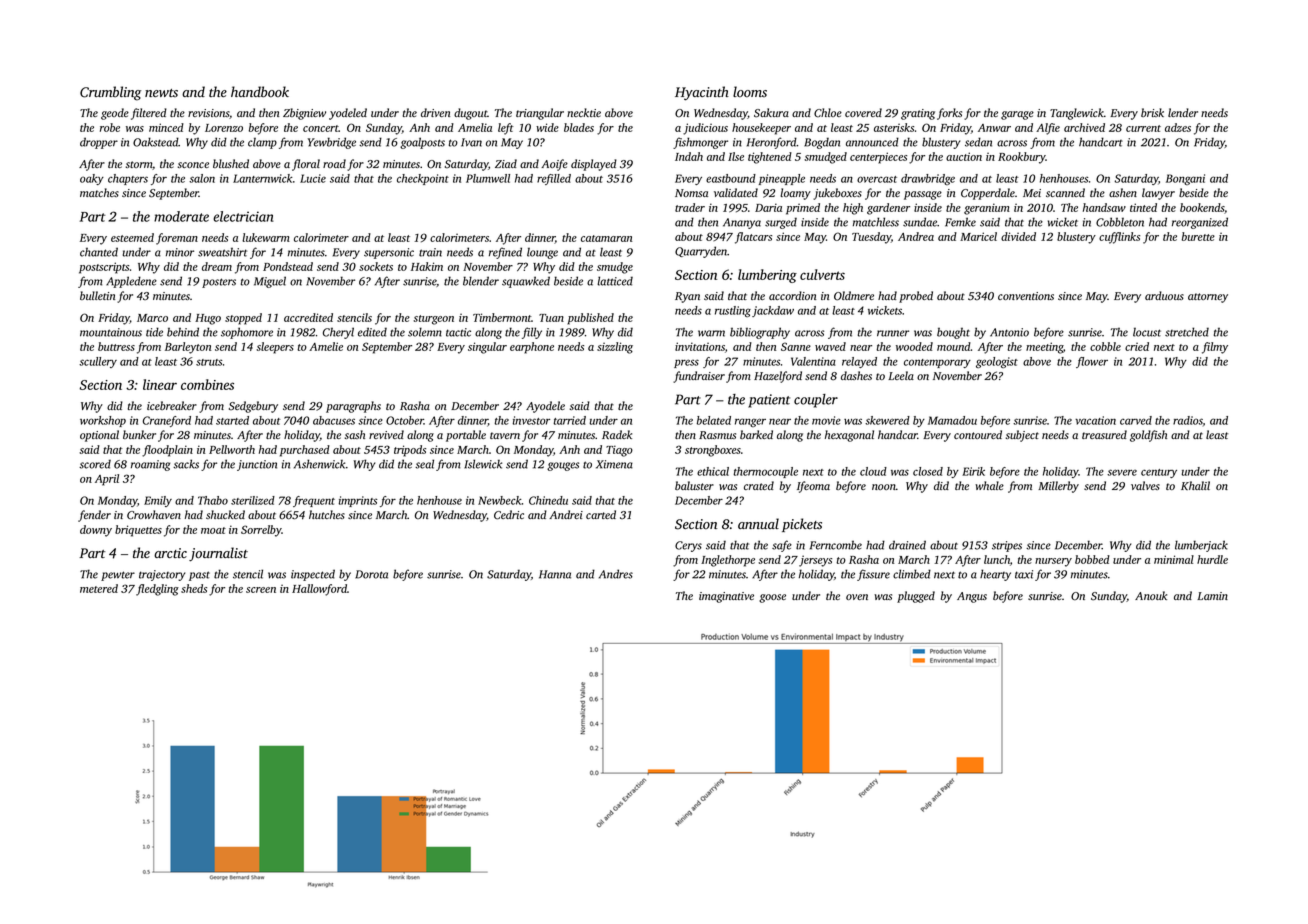 This screenshot has height=924, width=1308. Describe the element at coordinates (1215, 348) in the screenshot. I see `filmy` at that location.
